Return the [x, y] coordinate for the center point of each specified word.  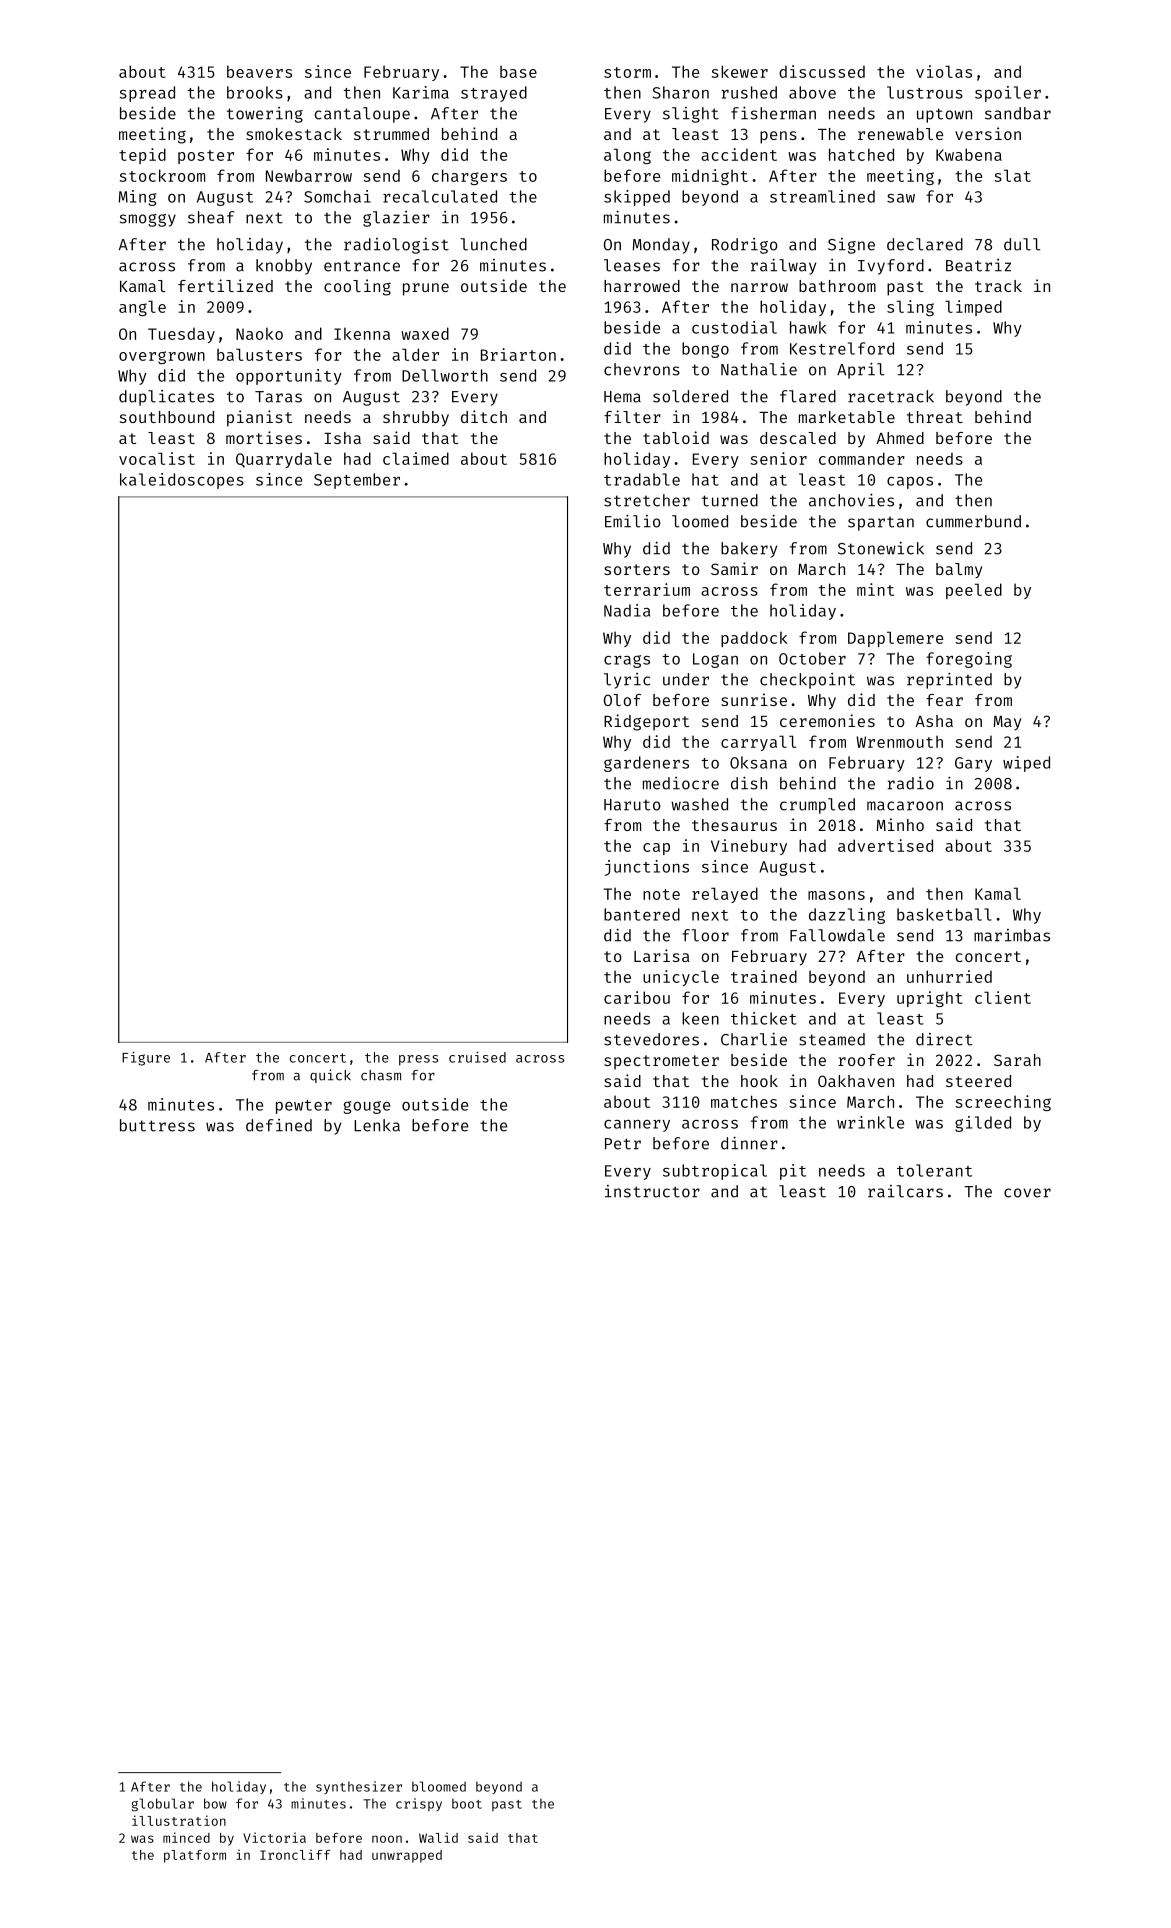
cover [1027, 1193]
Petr [623, 1144]
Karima [421, 92]
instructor [652, 1191]
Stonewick [881, 548]
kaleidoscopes [182, 481]
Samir [734, 568]
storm [627, 72]
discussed [822, 71]
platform [195, 1856]
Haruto [632, 805]
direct [944, 1039]
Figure [146, 1059]
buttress [157, 1125]
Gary [973, 764]
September [357, 481]
